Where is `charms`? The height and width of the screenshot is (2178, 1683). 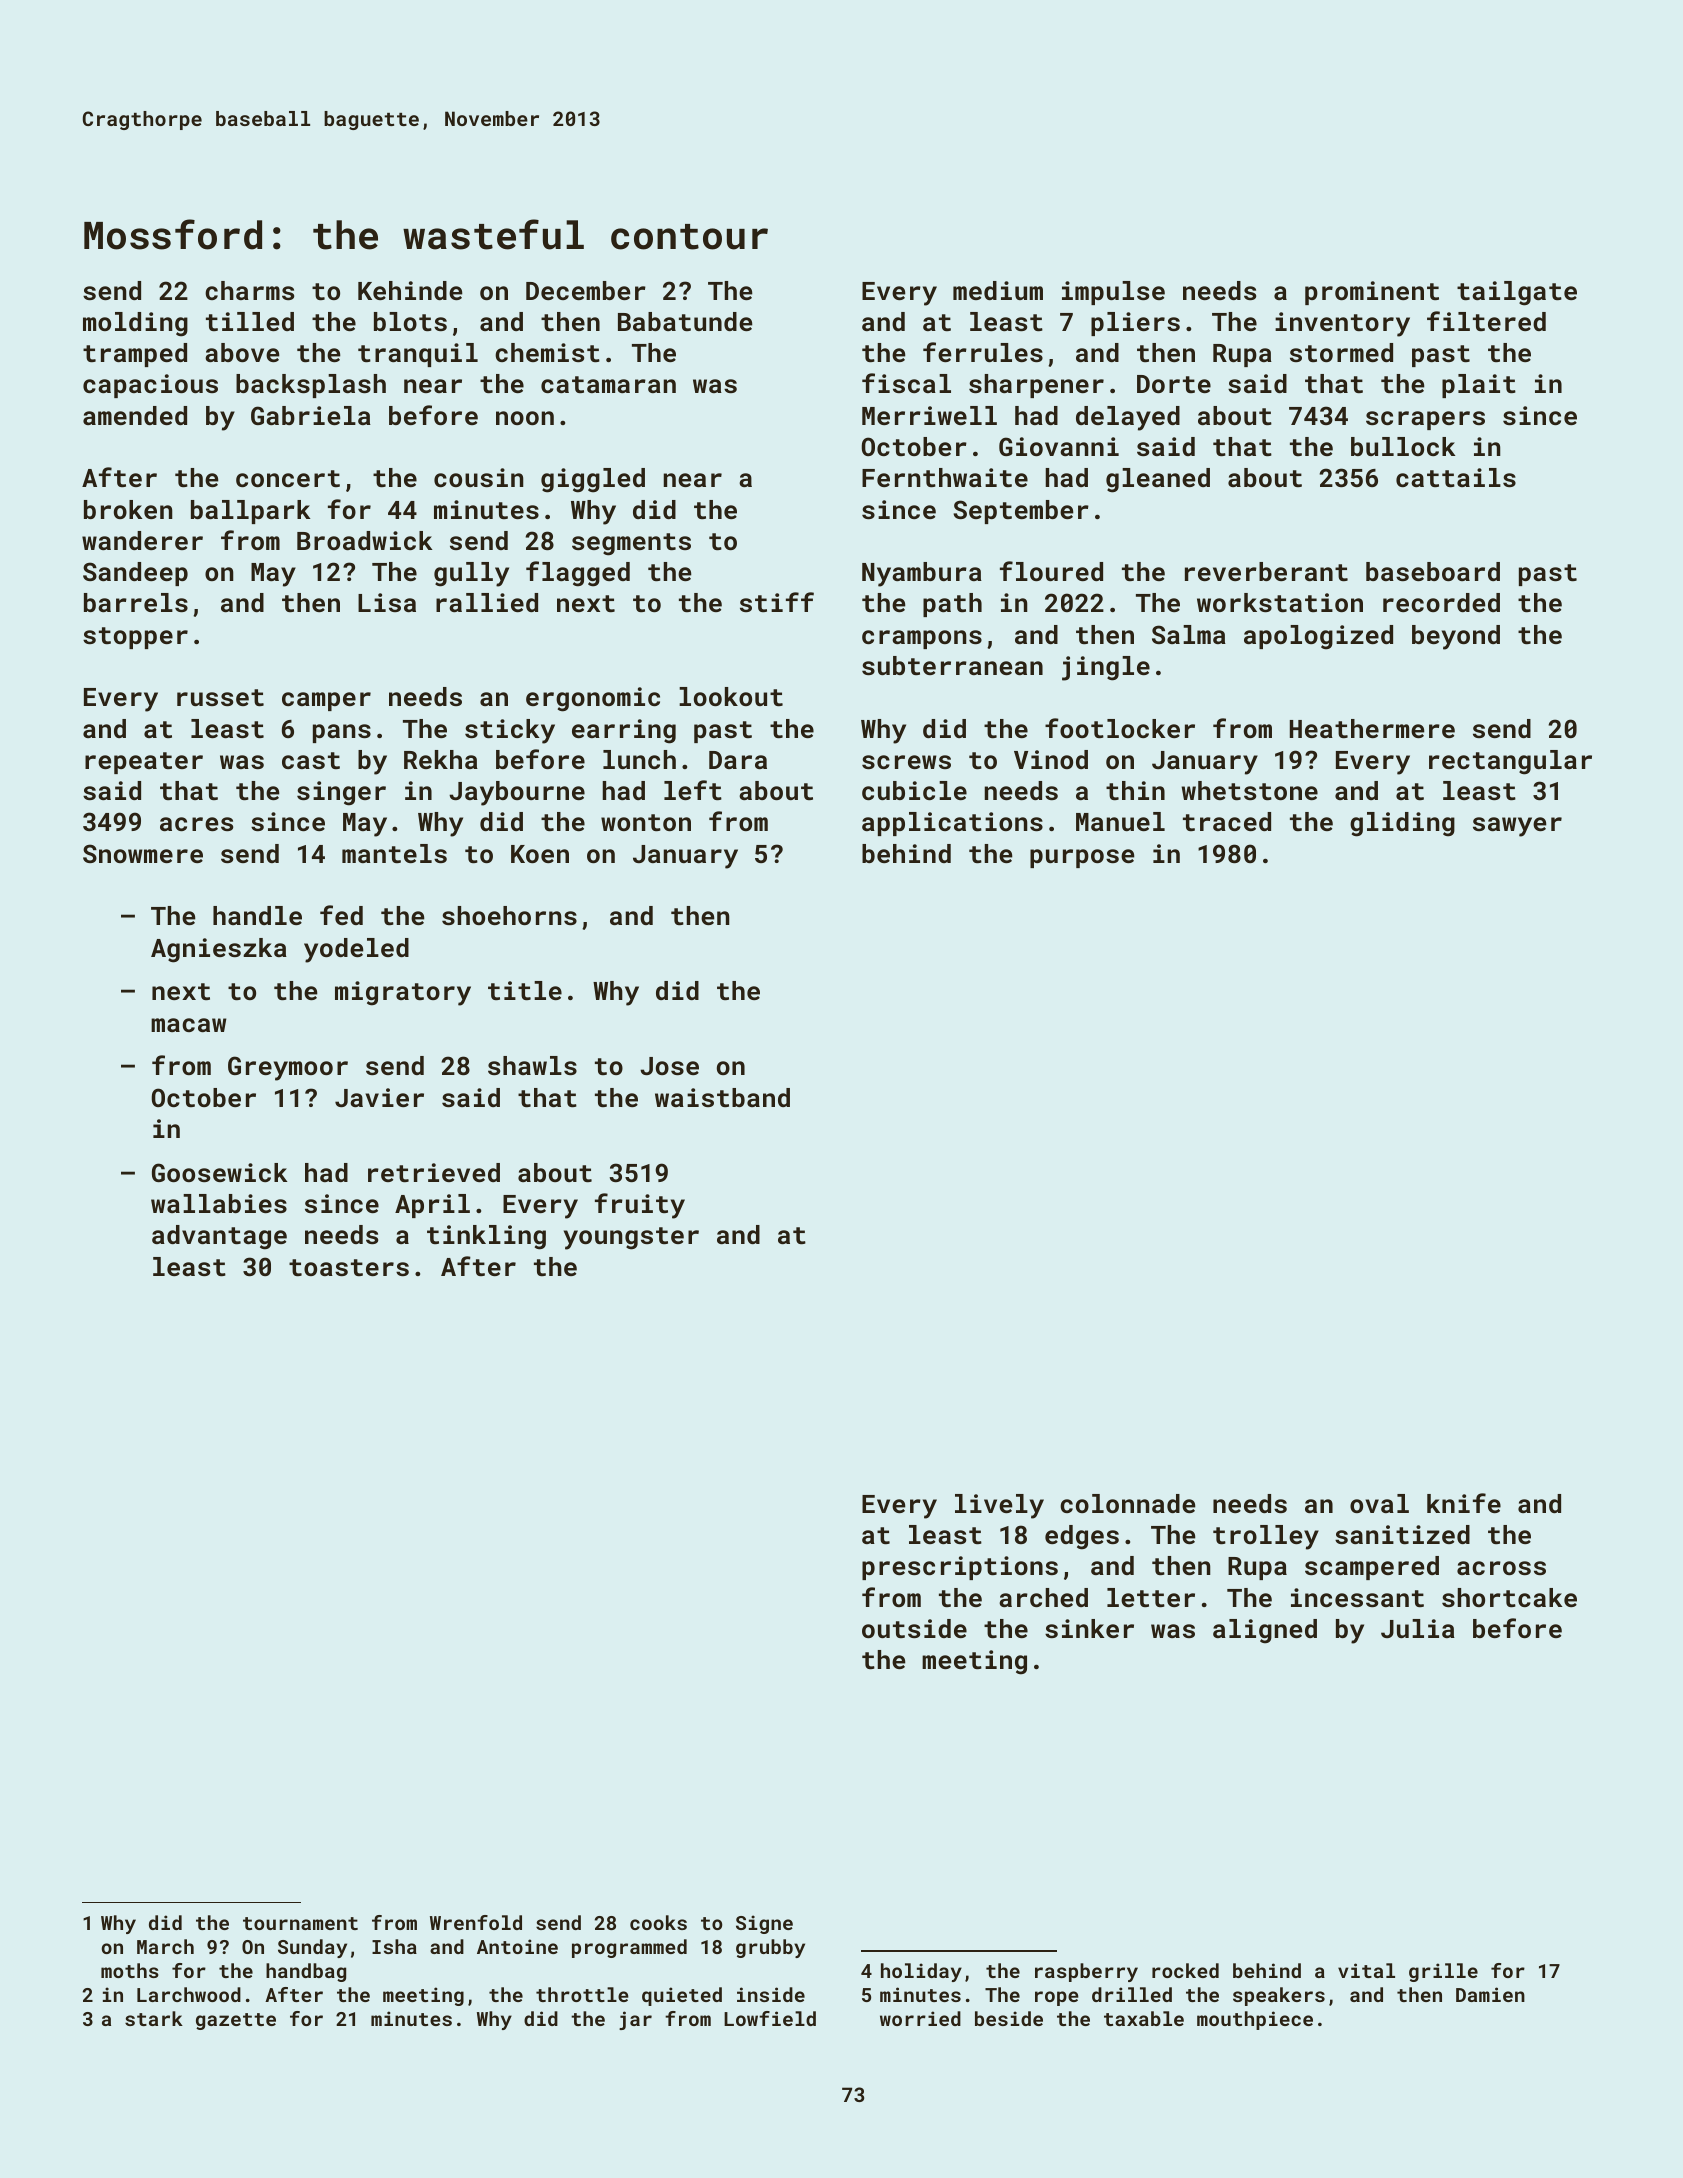
charms is located at coordinates (249, 290).
